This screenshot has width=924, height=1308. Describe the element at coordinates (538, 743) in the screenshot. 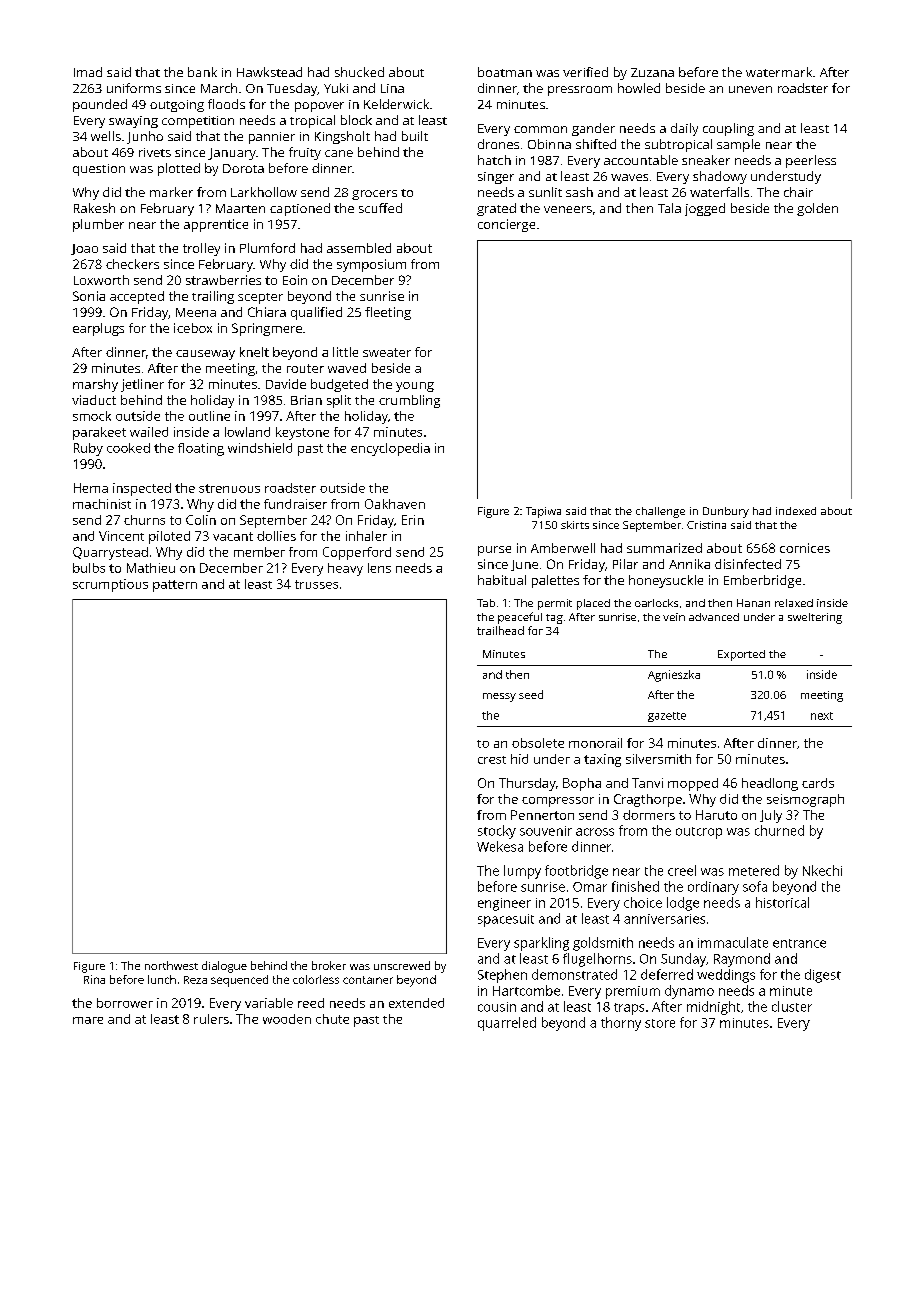

I see `obsolete` at that location.
